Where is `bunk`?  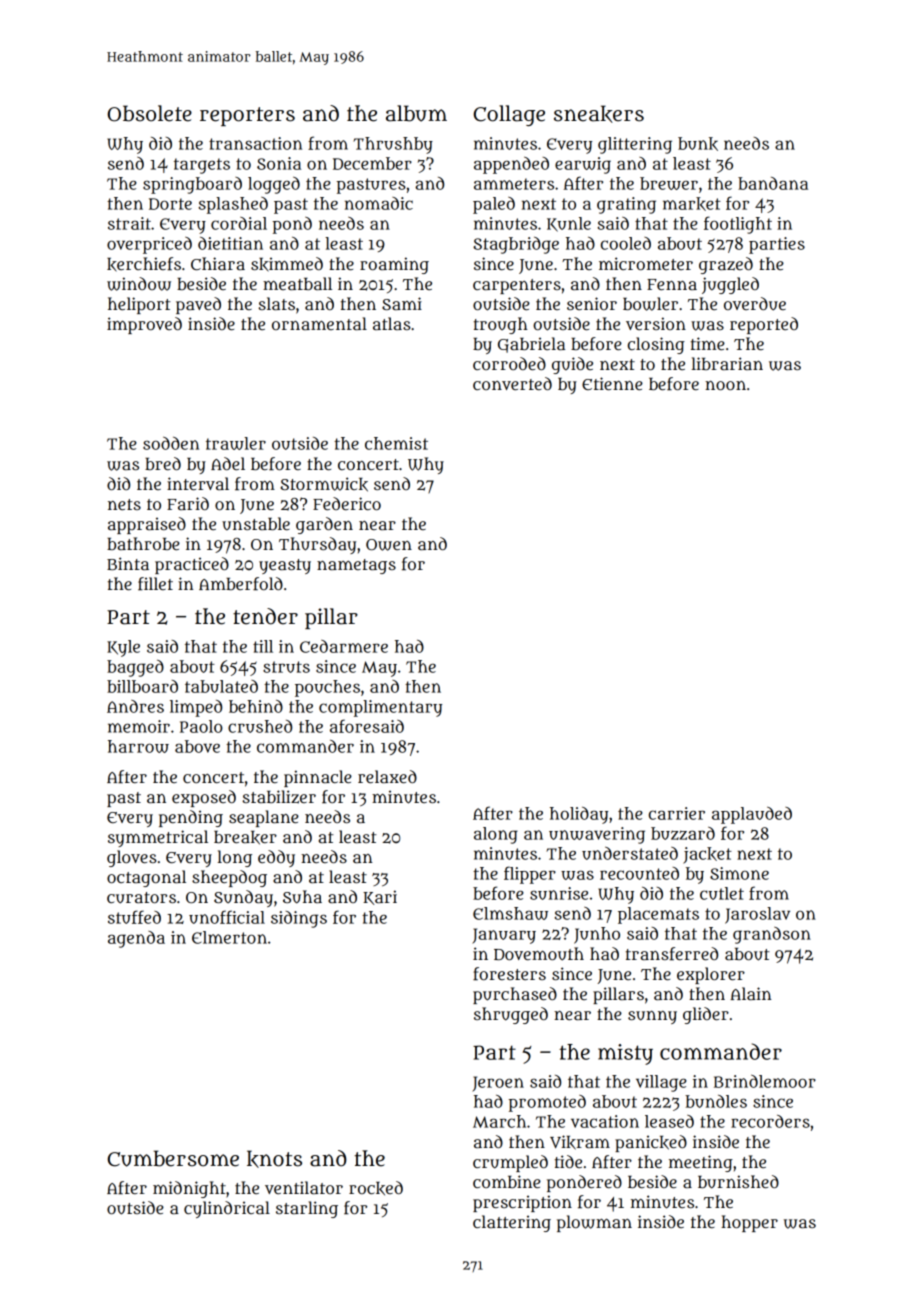
bunk is located at coordinates (698, 144).
